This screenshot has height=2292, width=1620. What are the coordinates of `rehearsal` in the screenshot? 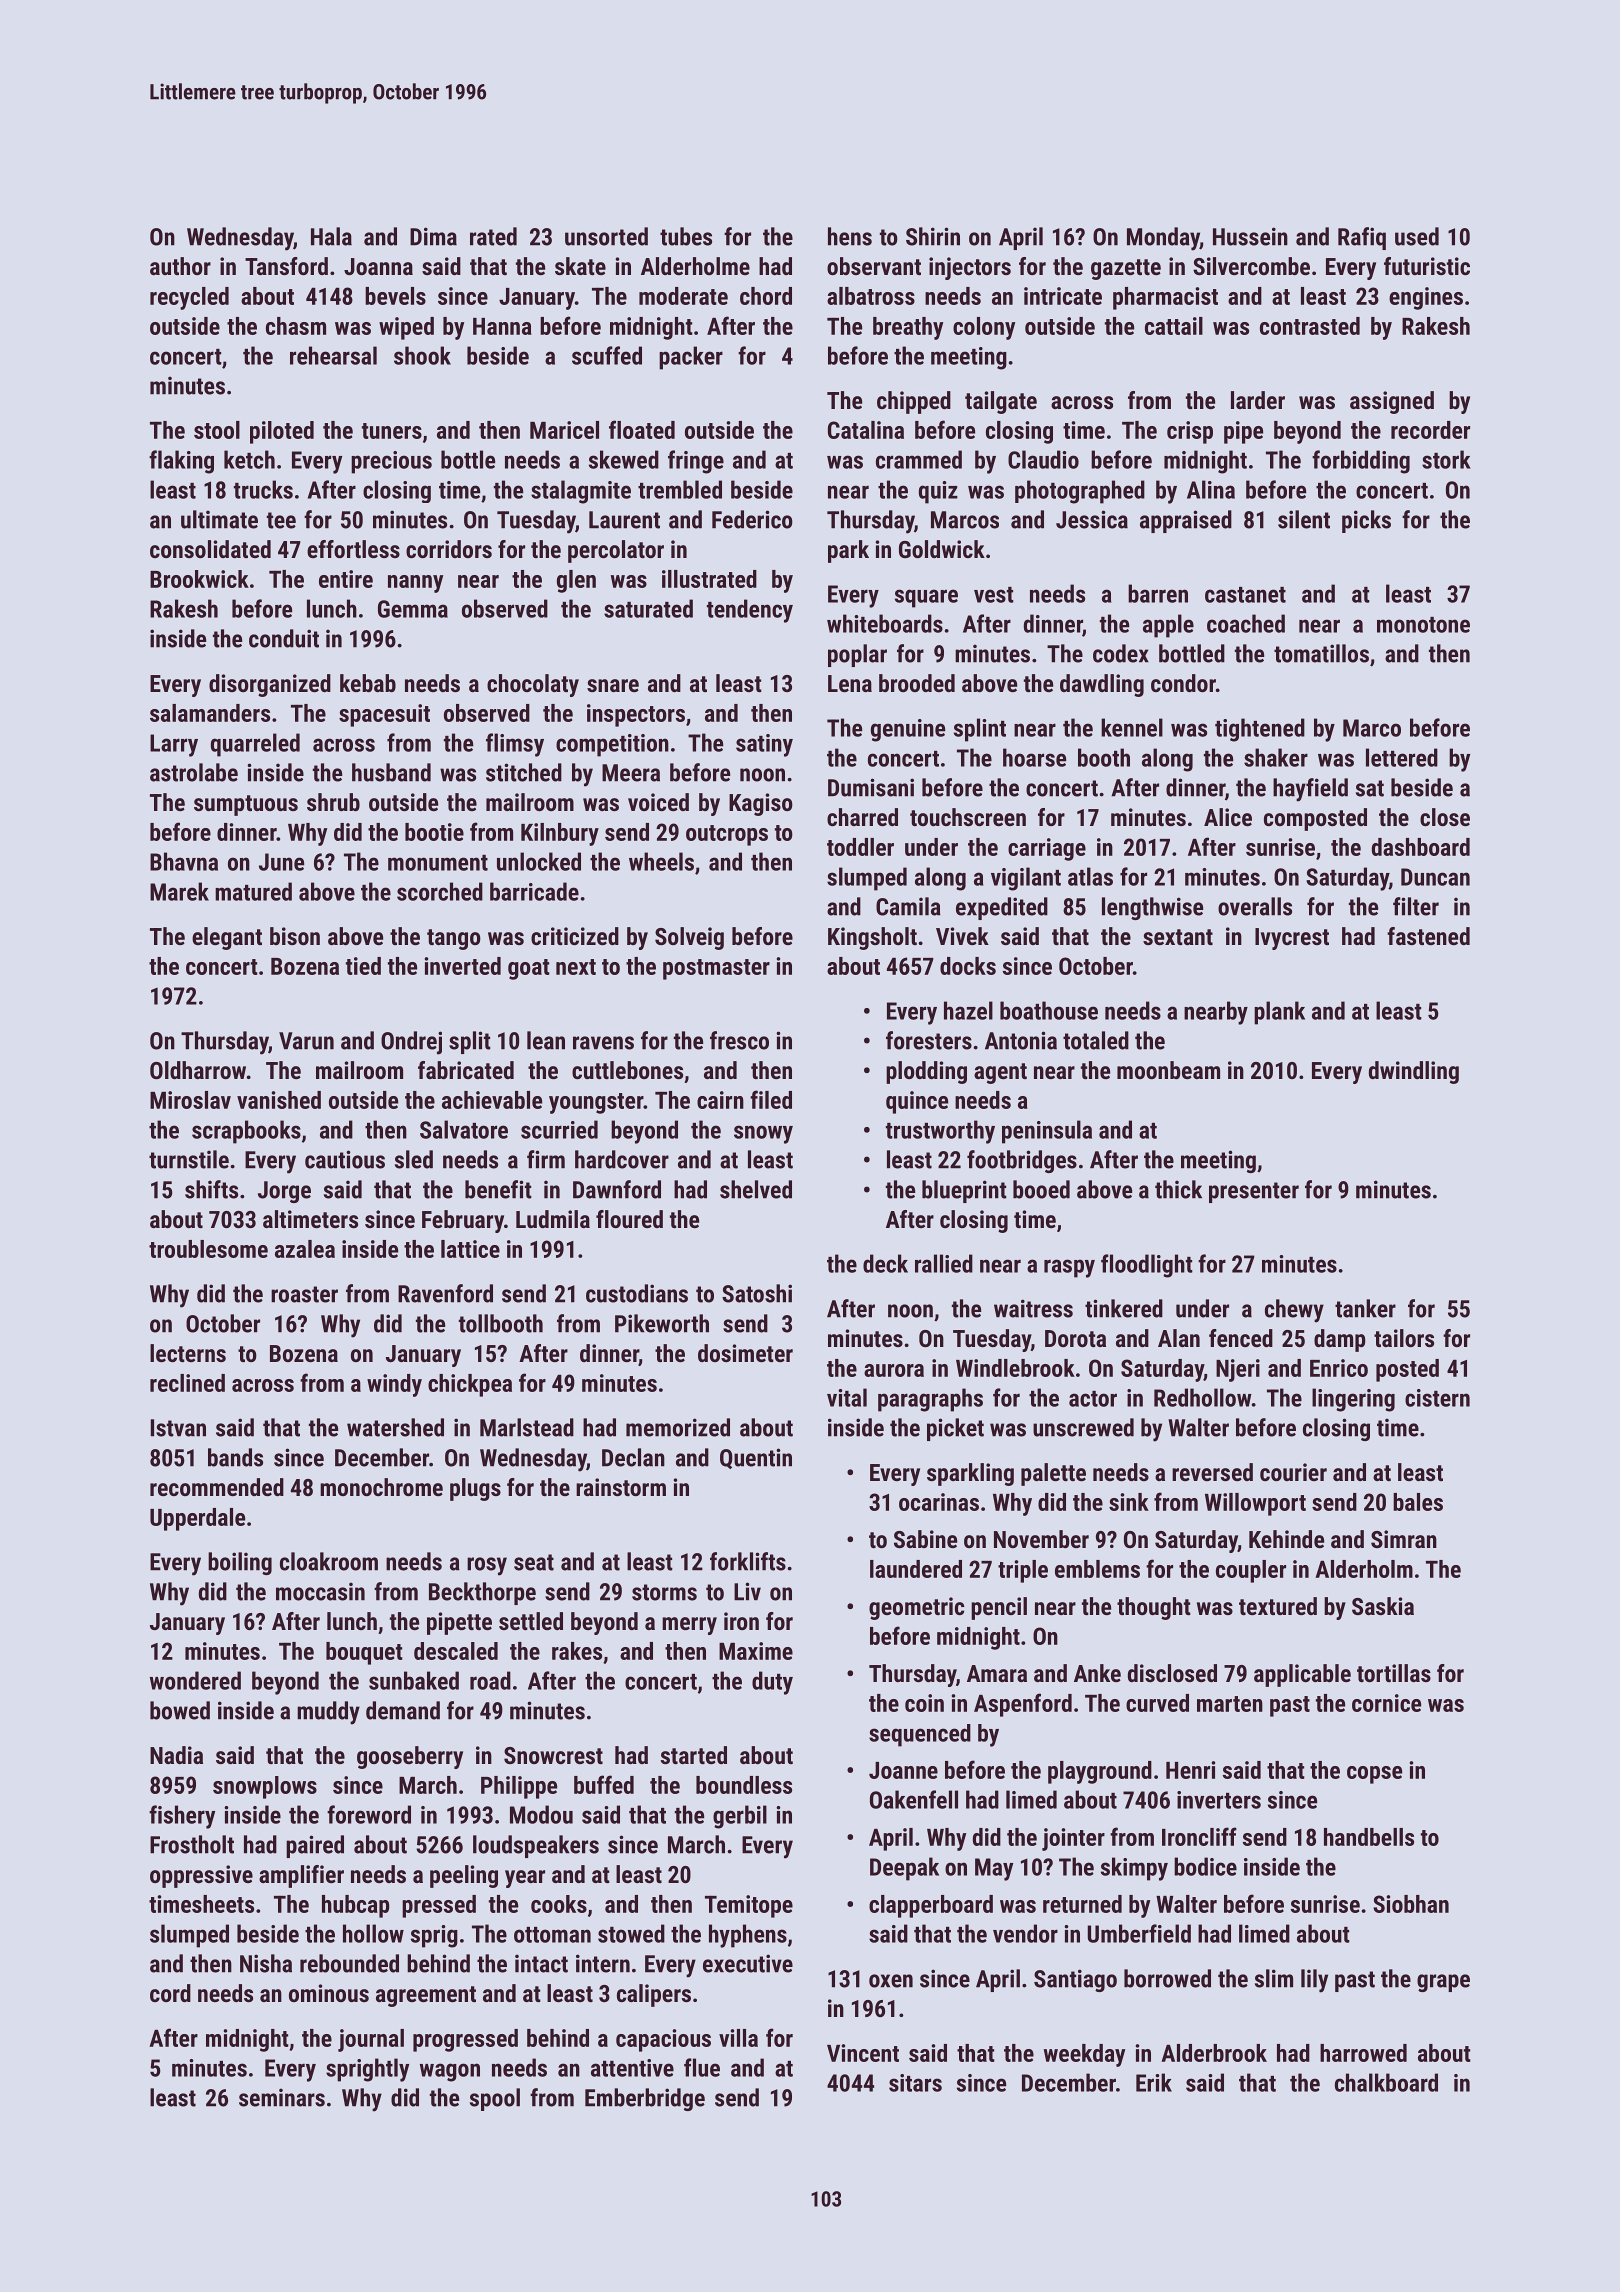 It's located at (333, 355).
